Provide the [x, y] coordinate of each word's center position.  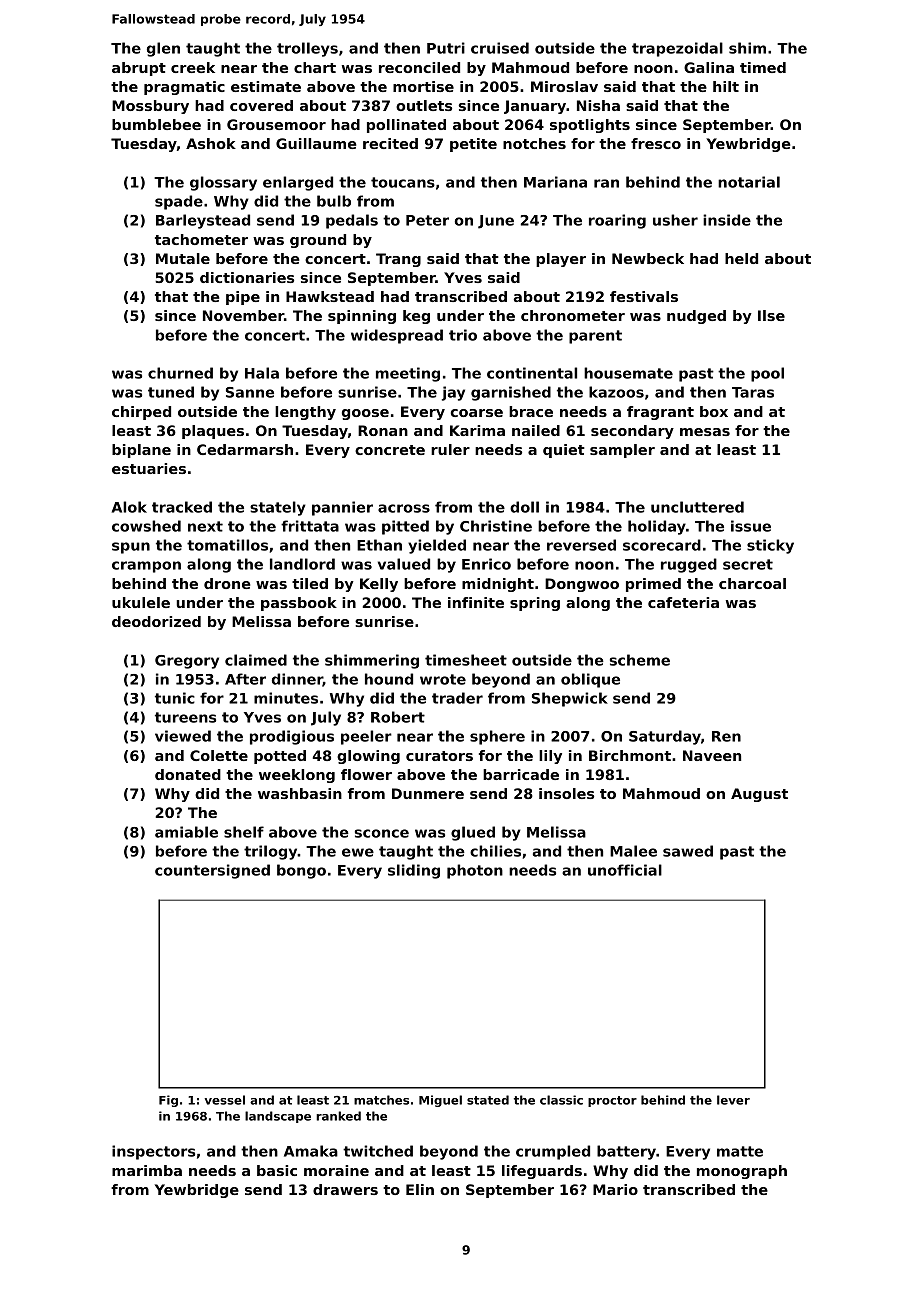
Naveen [712, 755]
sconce [382, 833]
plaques [213, 432]
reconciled [419, 67]
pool [767, 374]
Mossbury [150, 107]
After [245, 679]
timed [763, 67]
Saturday [665, 737]
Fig [168, 1101]
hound [389, 679]
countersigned [212, 871]
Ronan [383, 430]
